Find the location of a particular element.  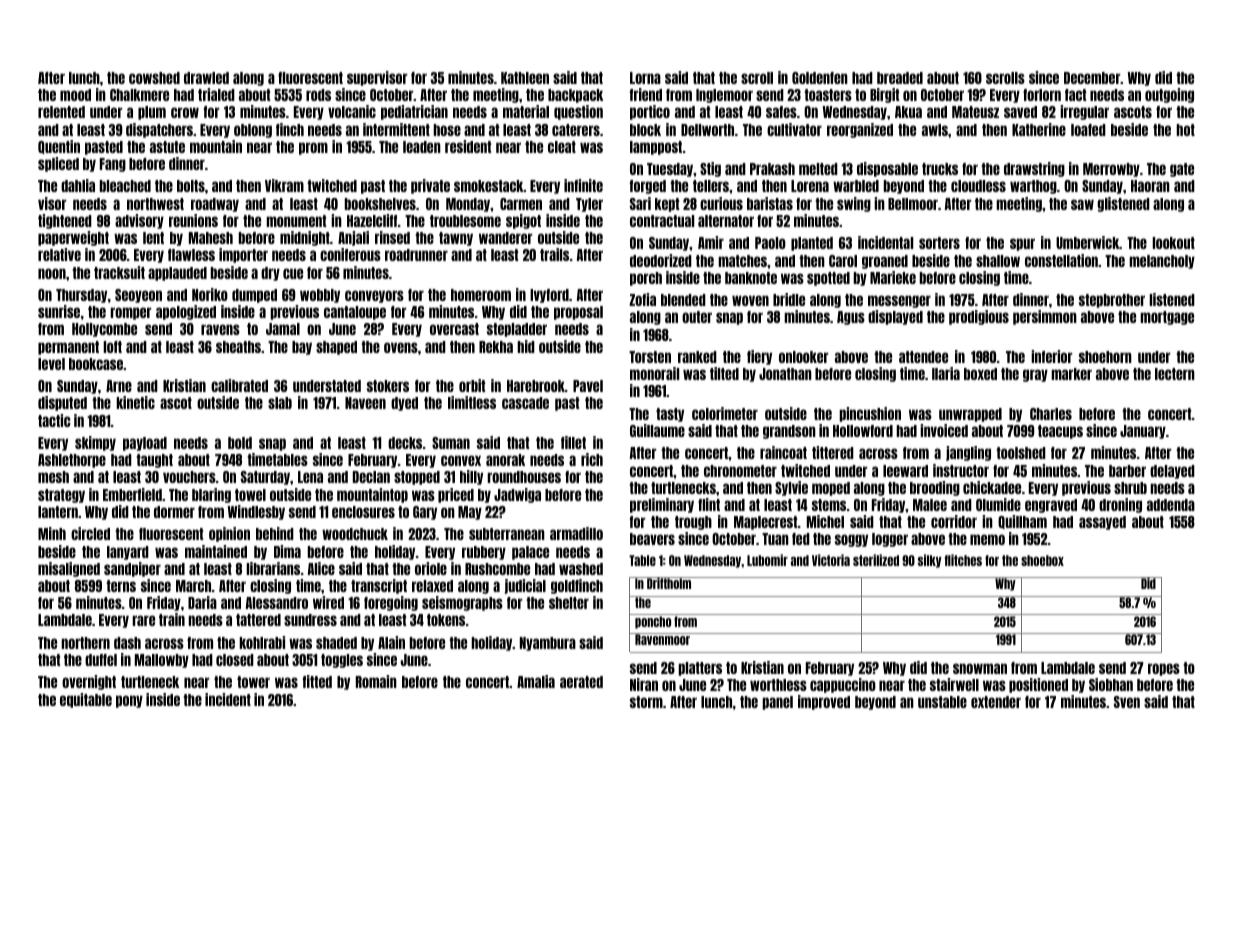

infinite is located at coordinates (583, 185).
